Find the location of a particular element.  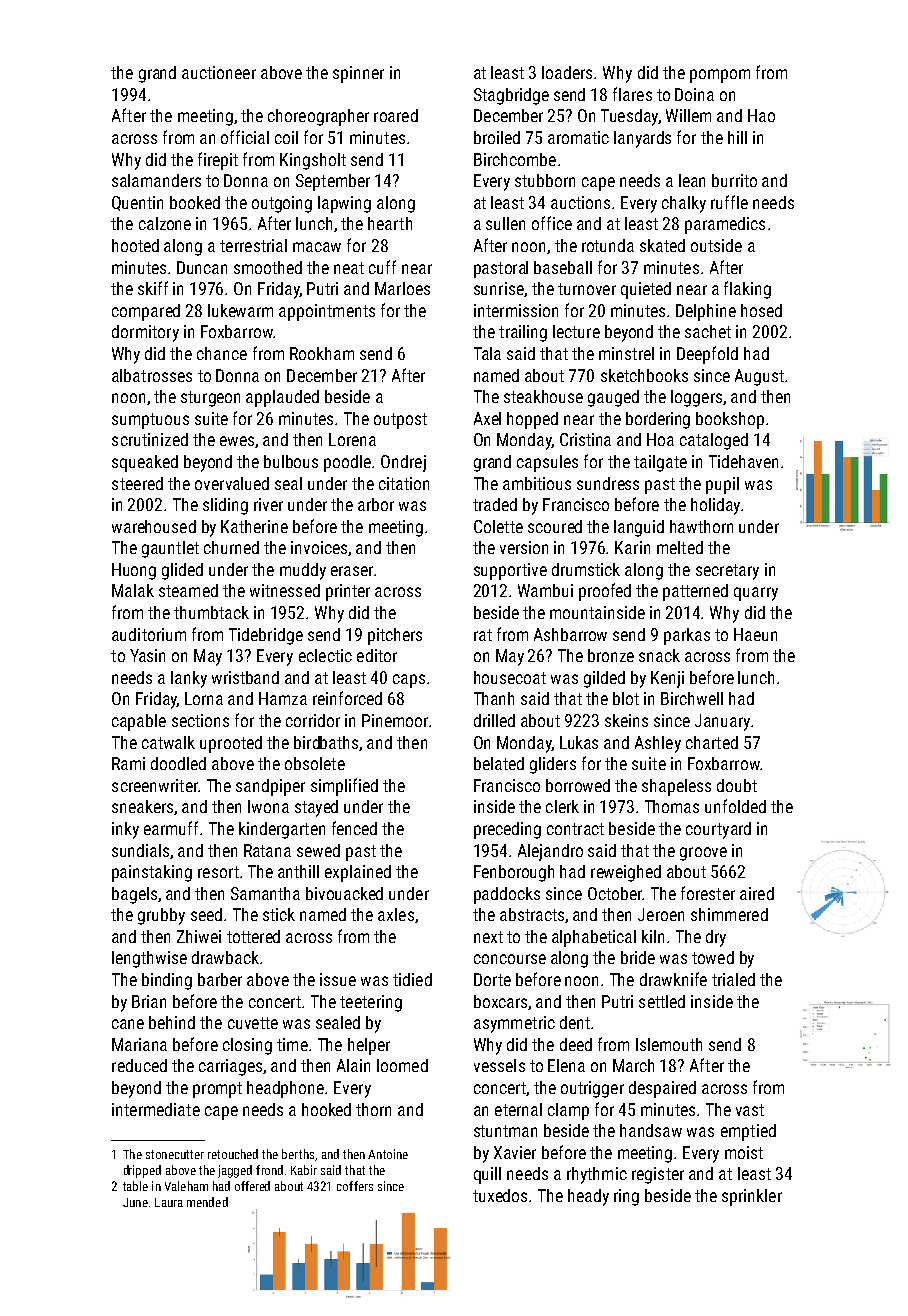

sprinkler is located at coordinates (752, 1197).
